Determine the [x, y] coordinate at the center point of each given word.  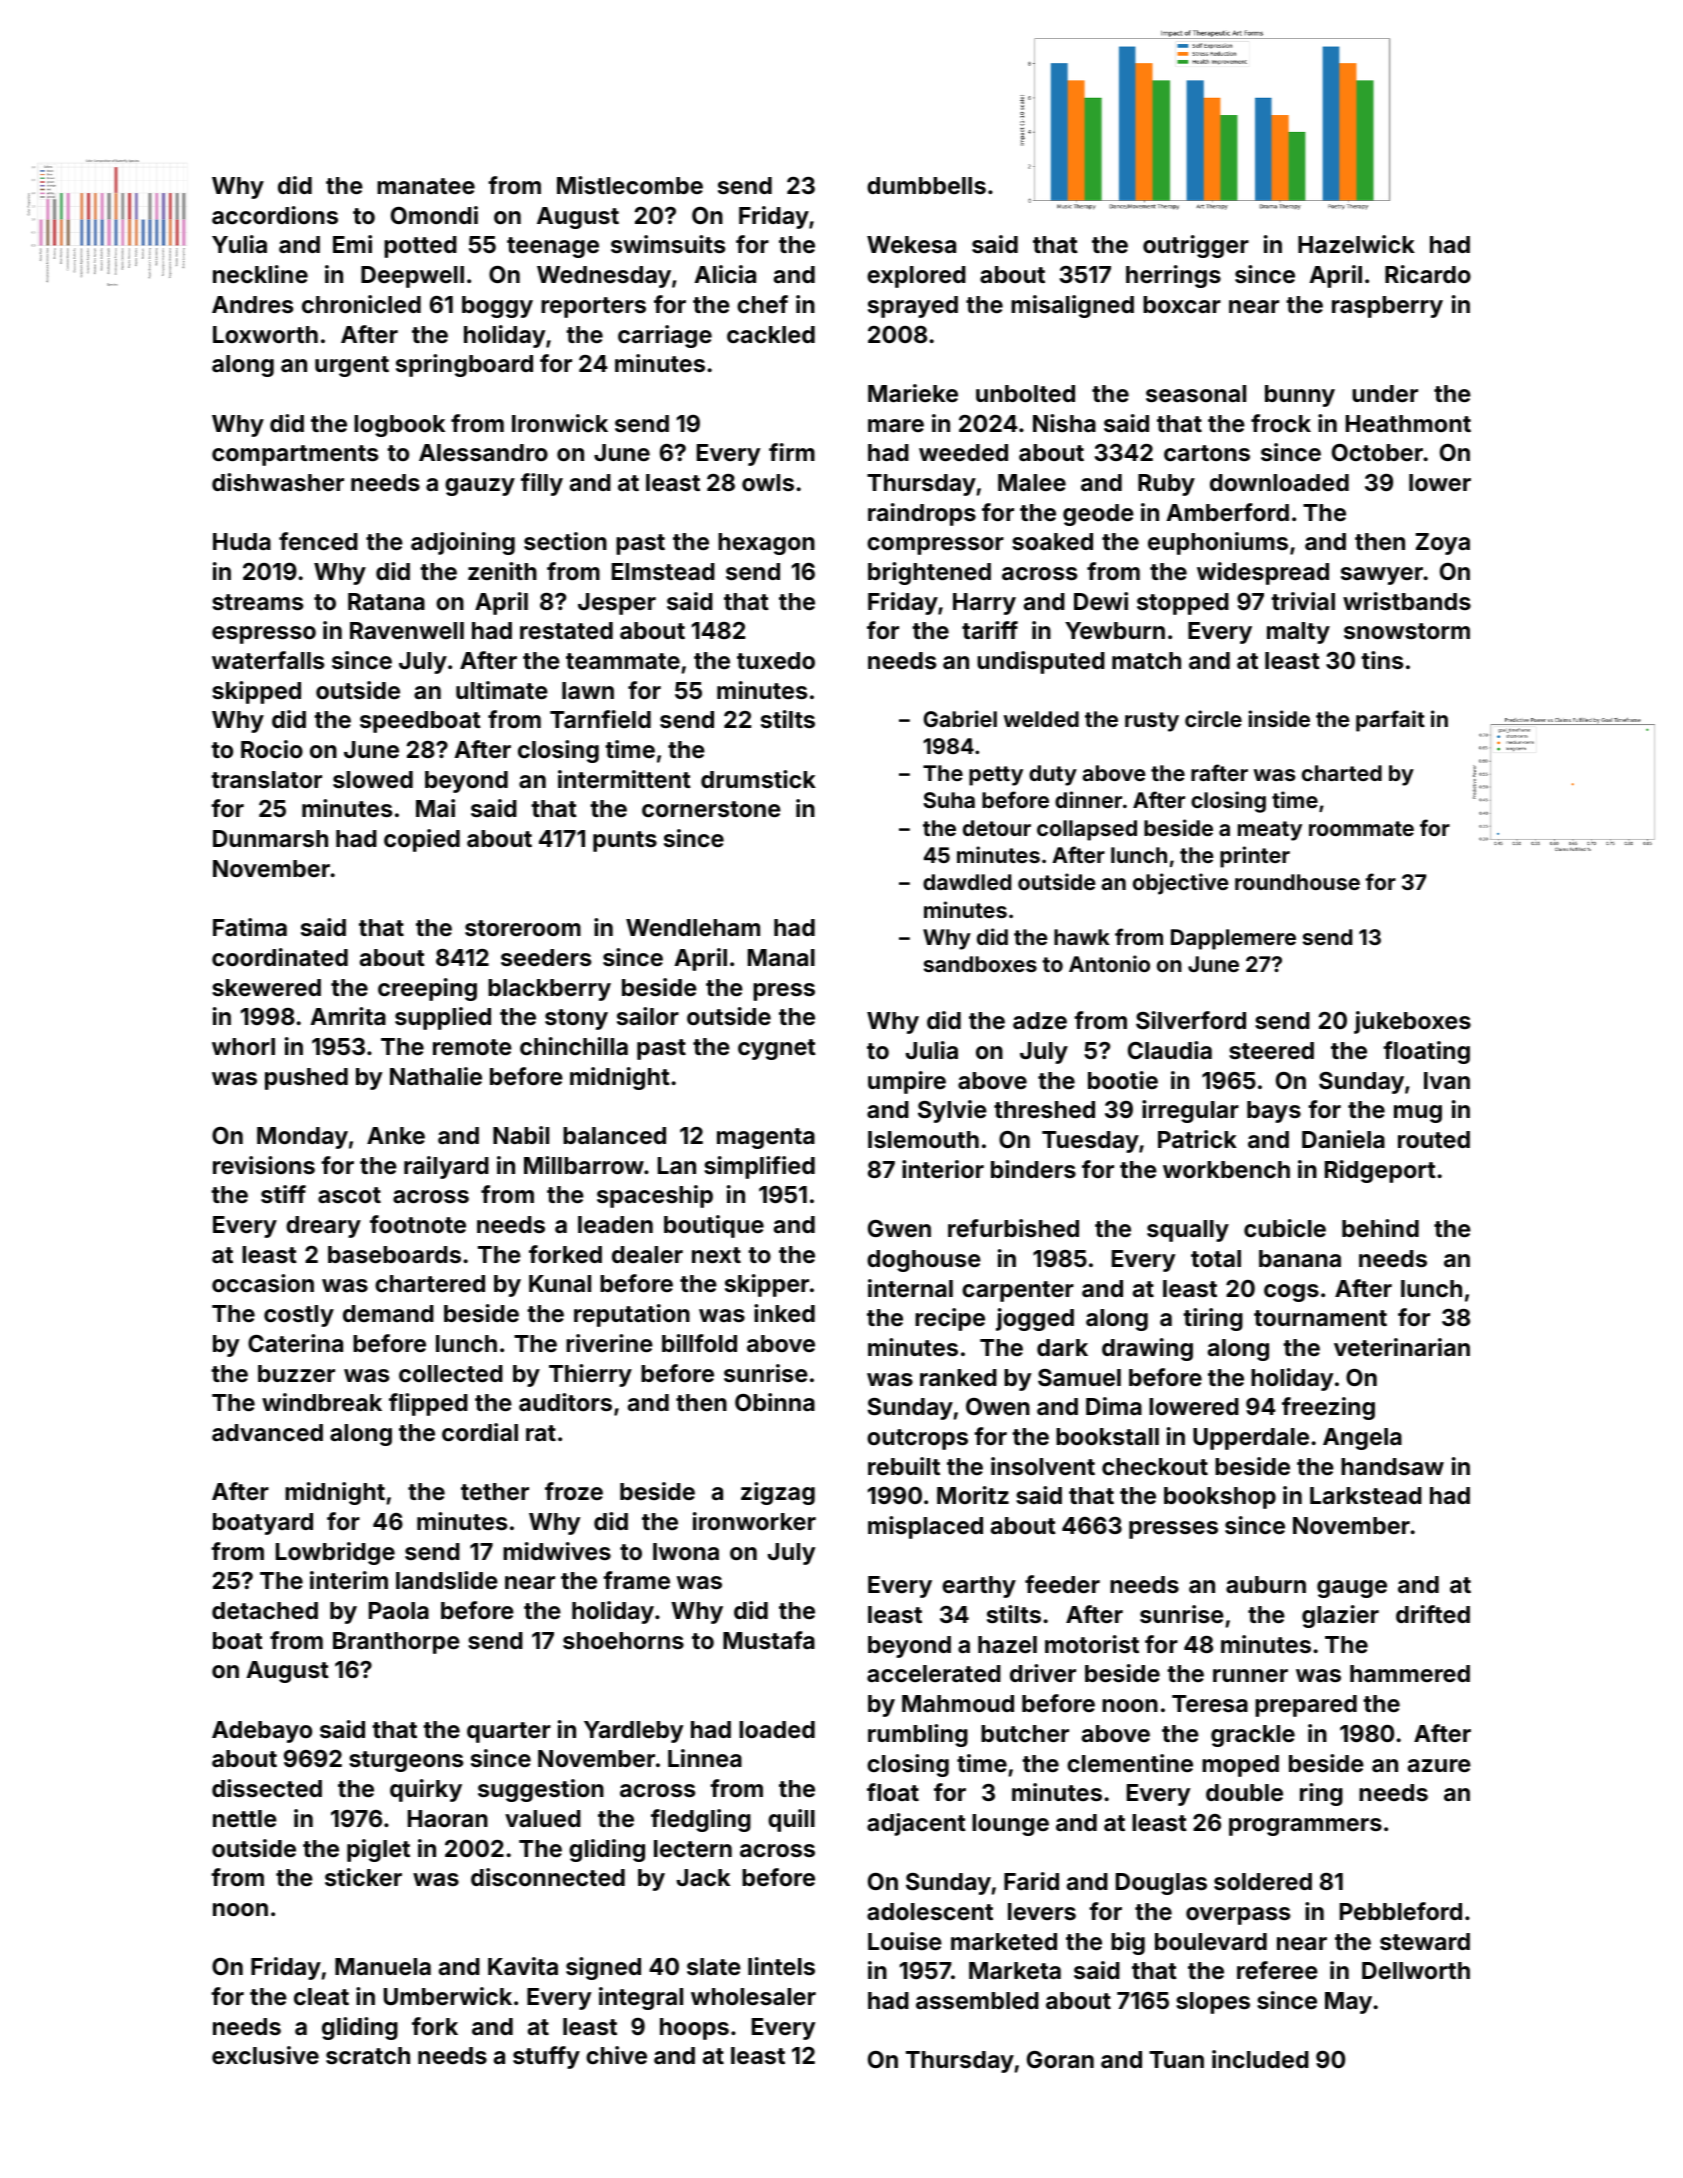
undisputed [1041, 662]
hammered [1410, 1673]
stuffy [546, 2057]
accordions [275, 215]
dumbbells [926, 185]
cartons [1207, 453]
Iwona [686, 1551]
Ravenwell [407, 630]
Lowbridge [335, 1553]
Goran [1060, 2059]
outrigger [1196, 246]
